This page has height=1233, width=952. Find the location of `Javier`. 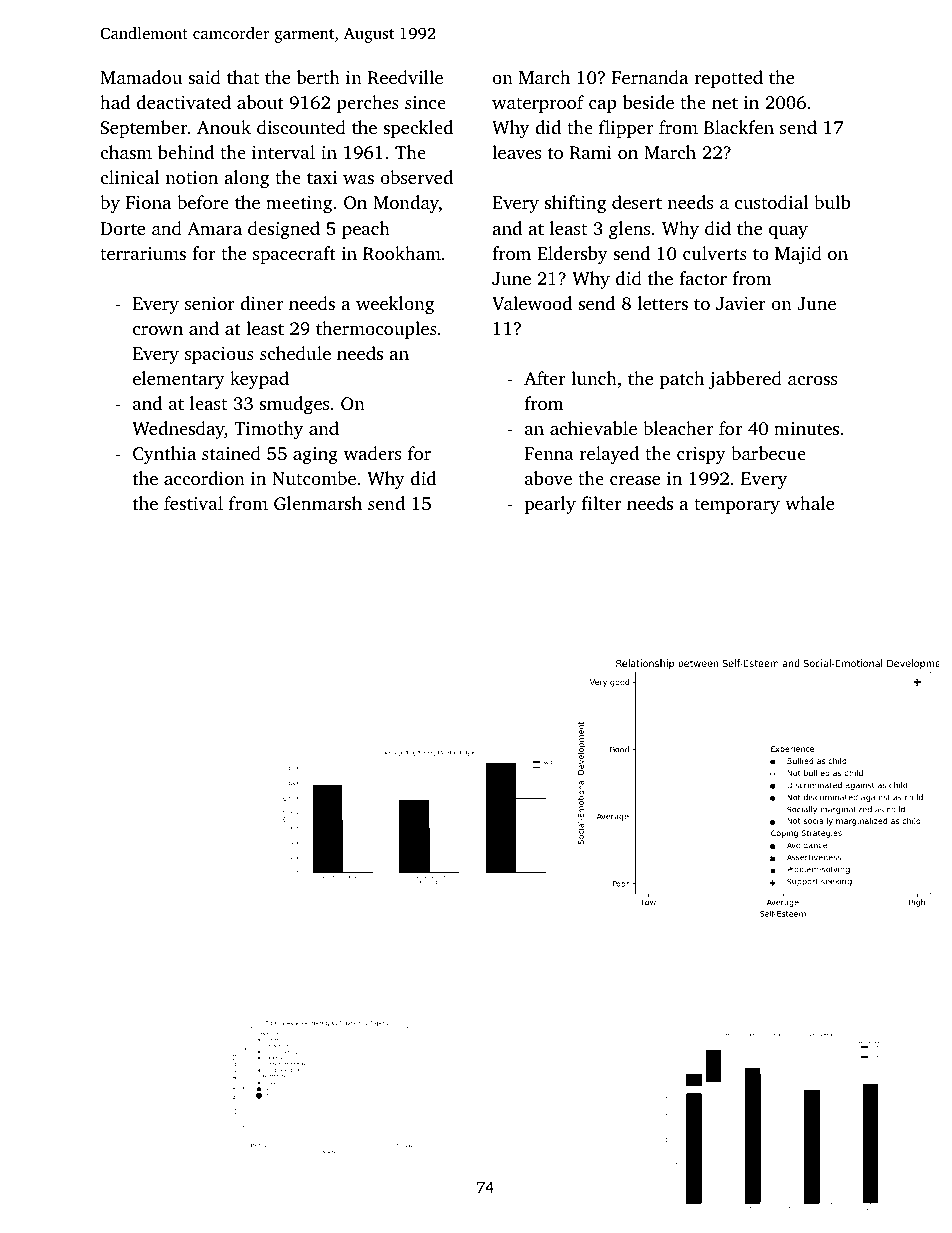

Javier is located at coordinates (741, 304).
